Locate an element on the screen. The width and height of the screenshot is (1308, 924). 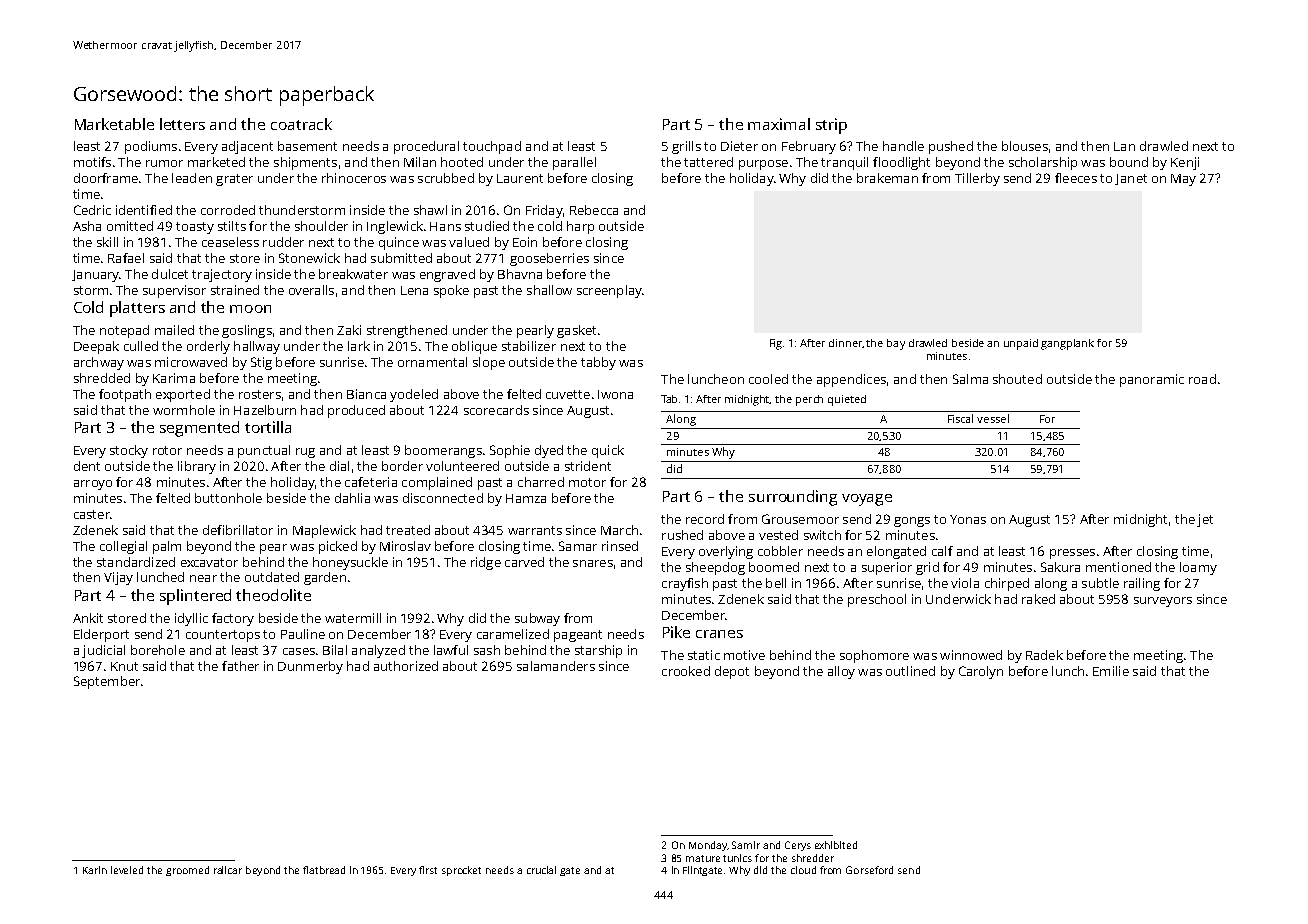
Rebecca is located at coordinates (594, 210).
